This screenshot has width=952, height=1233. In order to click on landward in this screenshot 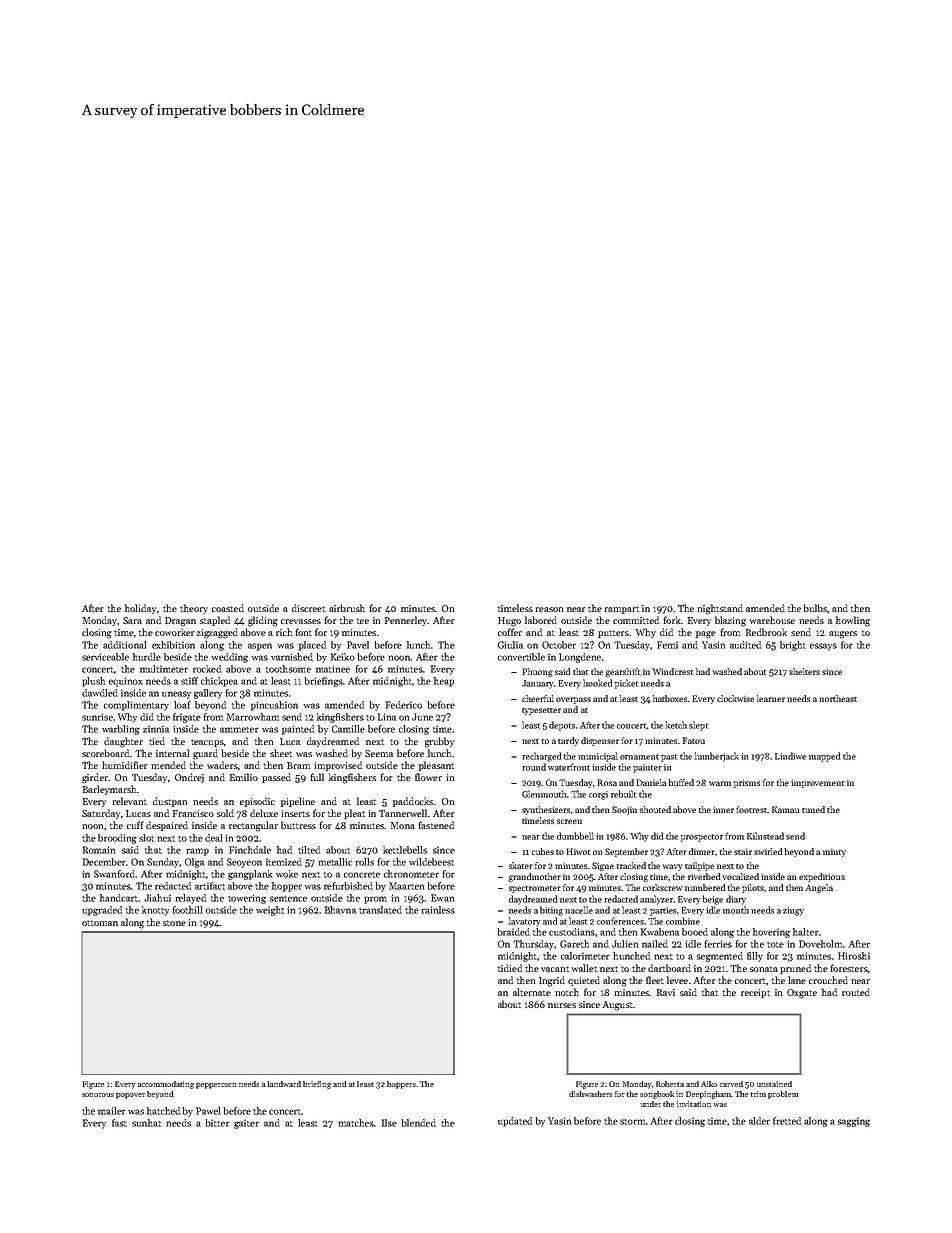, I will do `click(284, 1084)`.
